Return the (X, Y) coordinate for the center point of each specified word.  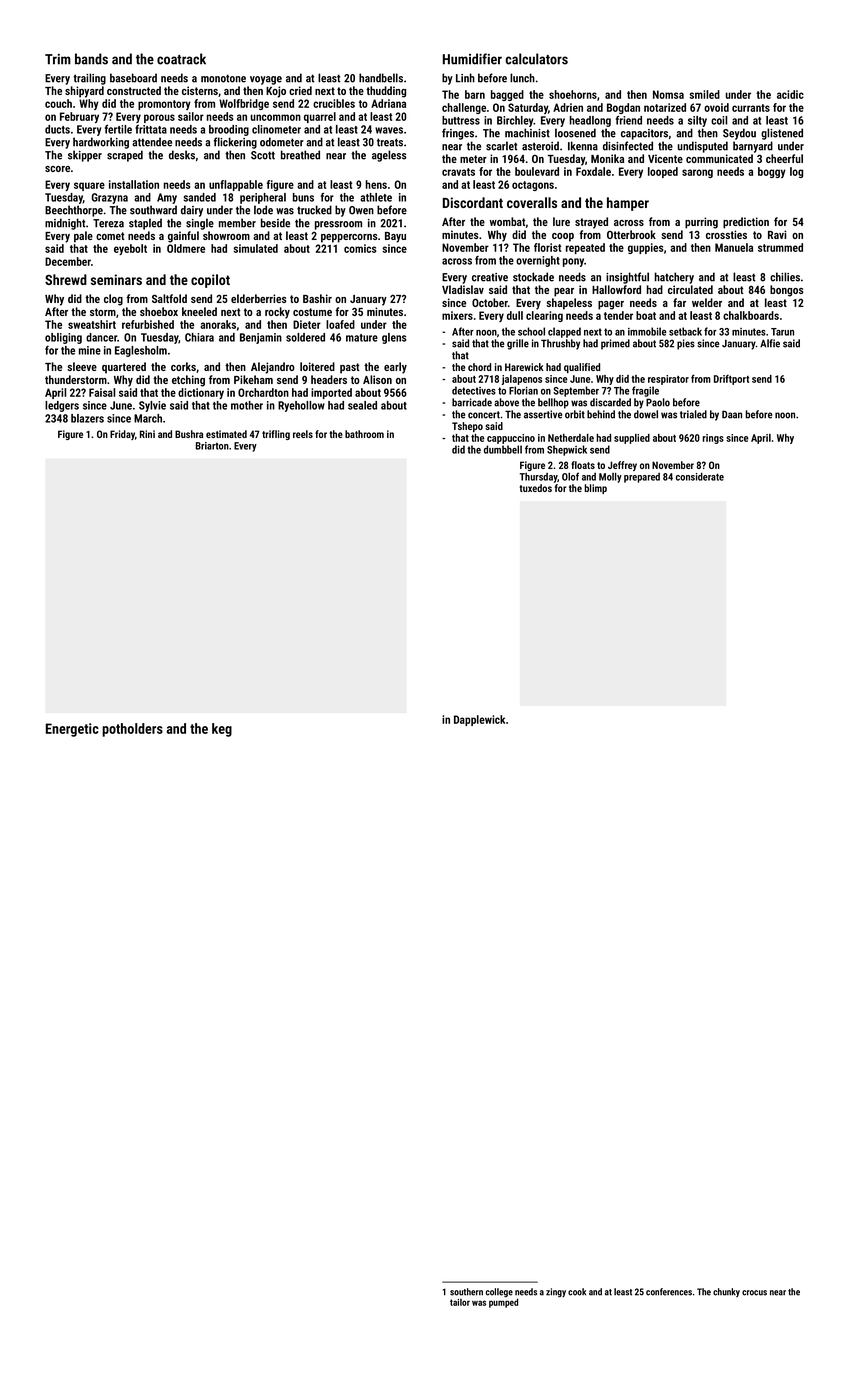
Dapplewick (479, 720)
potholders (132, 730)
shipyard (84, 92)
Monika (607, 158)
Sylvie (152, 406)
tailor (460, 1302)
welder (707, 302)
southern (466, 1292)
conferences (669, 1292)
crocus (754, 1293)
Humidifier (472, 59)
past (349, 368)
